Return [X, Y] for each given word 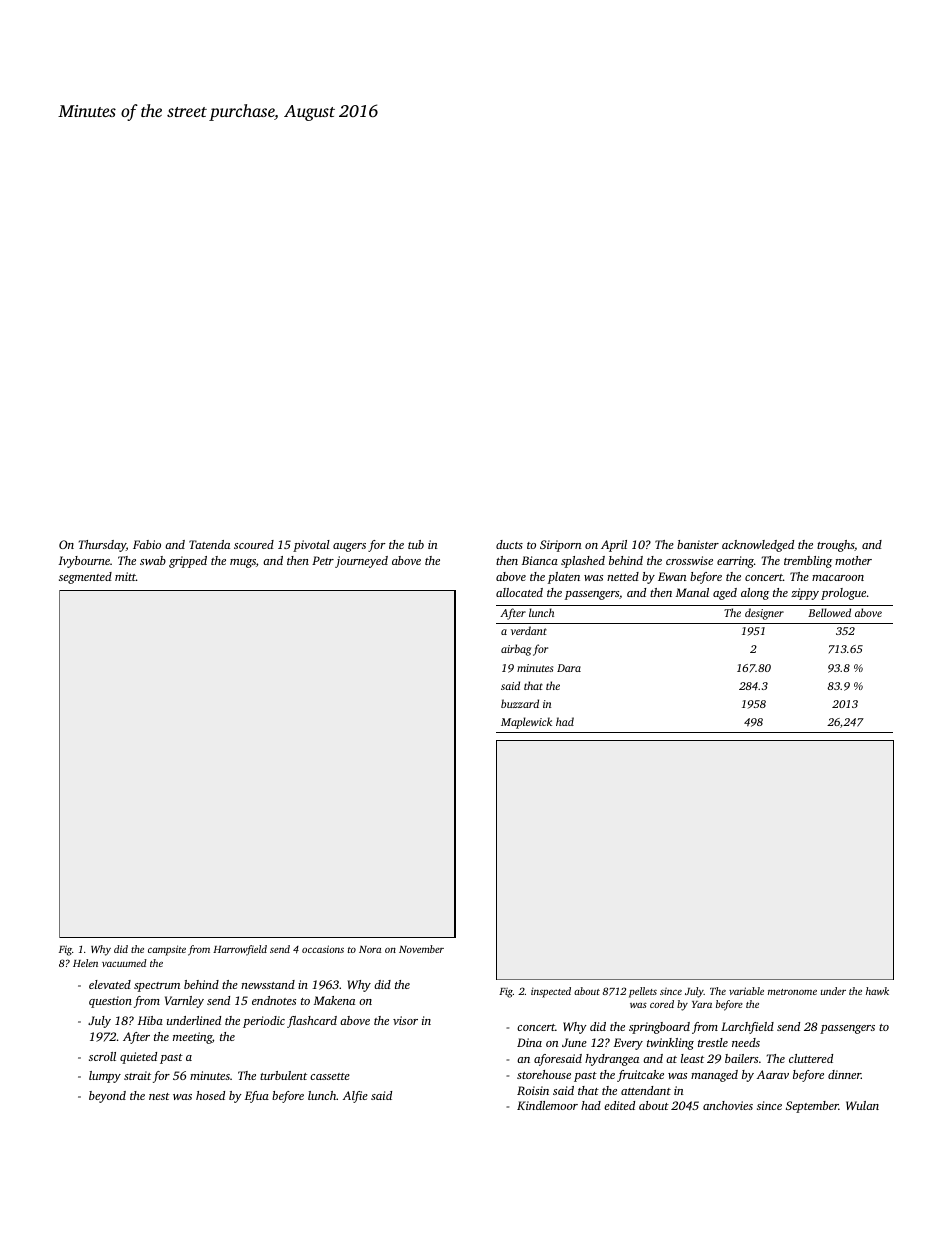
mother [853, 560]
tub [416, 544]
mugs [243, 563]
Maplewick [526, 723]
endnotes [274, 1000]
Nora [370, 949]
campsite [167, 950]
